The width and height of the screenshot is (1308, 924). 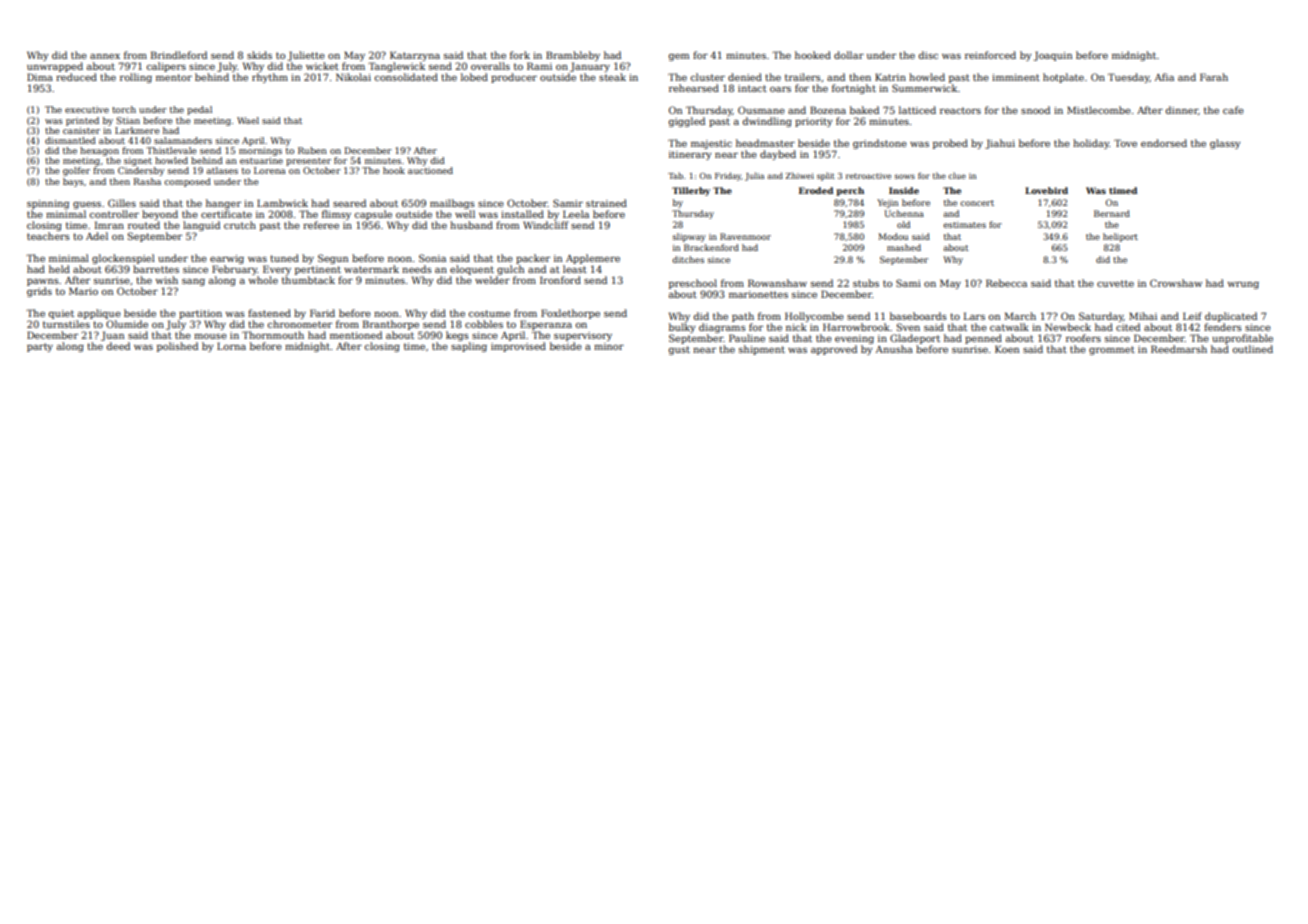 I want to click on hotplate, so click(x=1063, y=78).
